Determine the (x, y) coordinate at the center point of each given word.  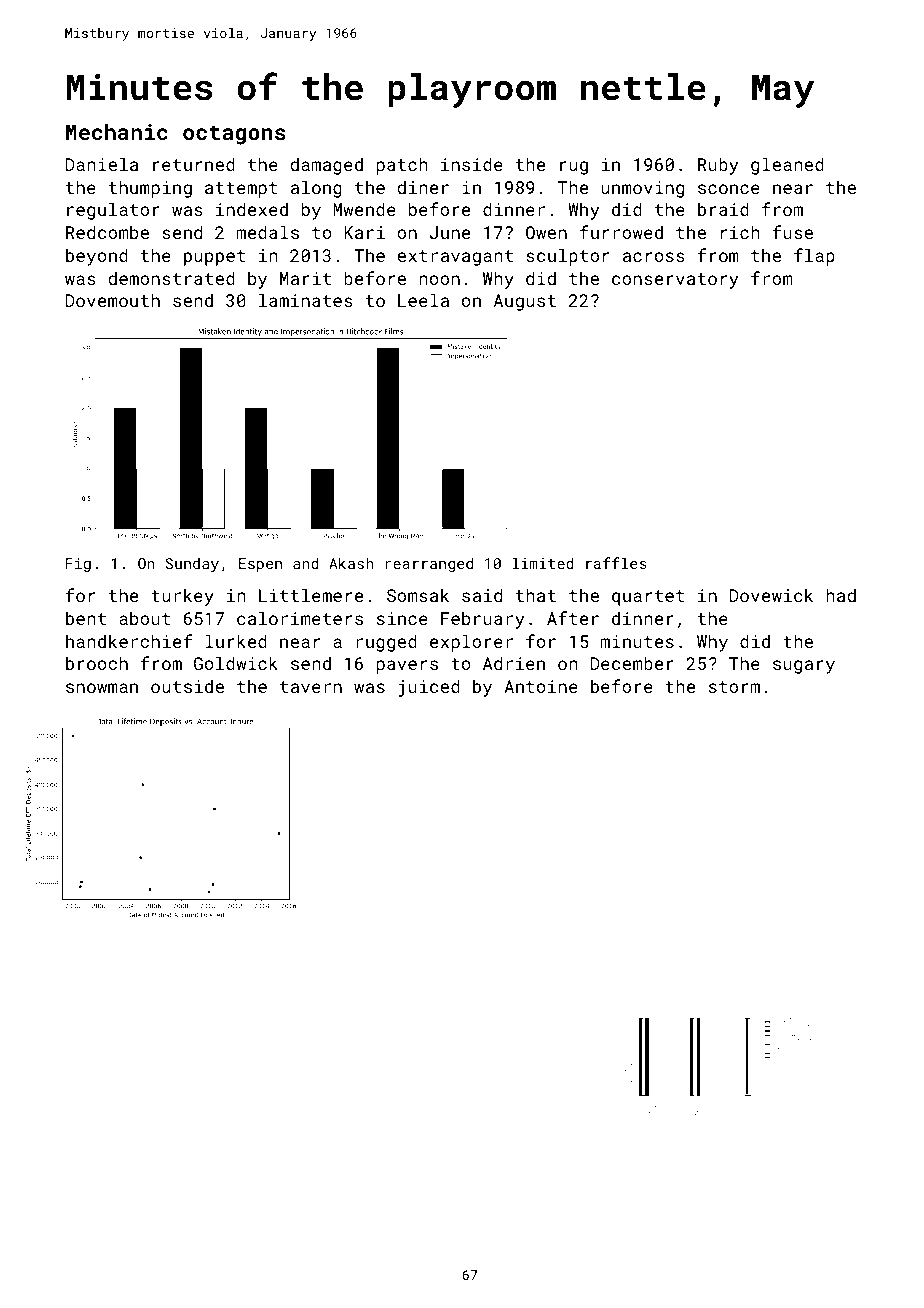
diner (423, 187)
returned (194, 164)
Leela (423, 300)
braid (723, 209)
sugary (804, 667)
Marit (305, 278)
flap (814, 257)
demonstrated (171, 278)
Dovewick (771, 595)
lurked (236, 641)
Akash (351, 563)
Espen (260, 565)
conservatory (675, 281)
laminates (306, 300)
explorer (471, 643)
